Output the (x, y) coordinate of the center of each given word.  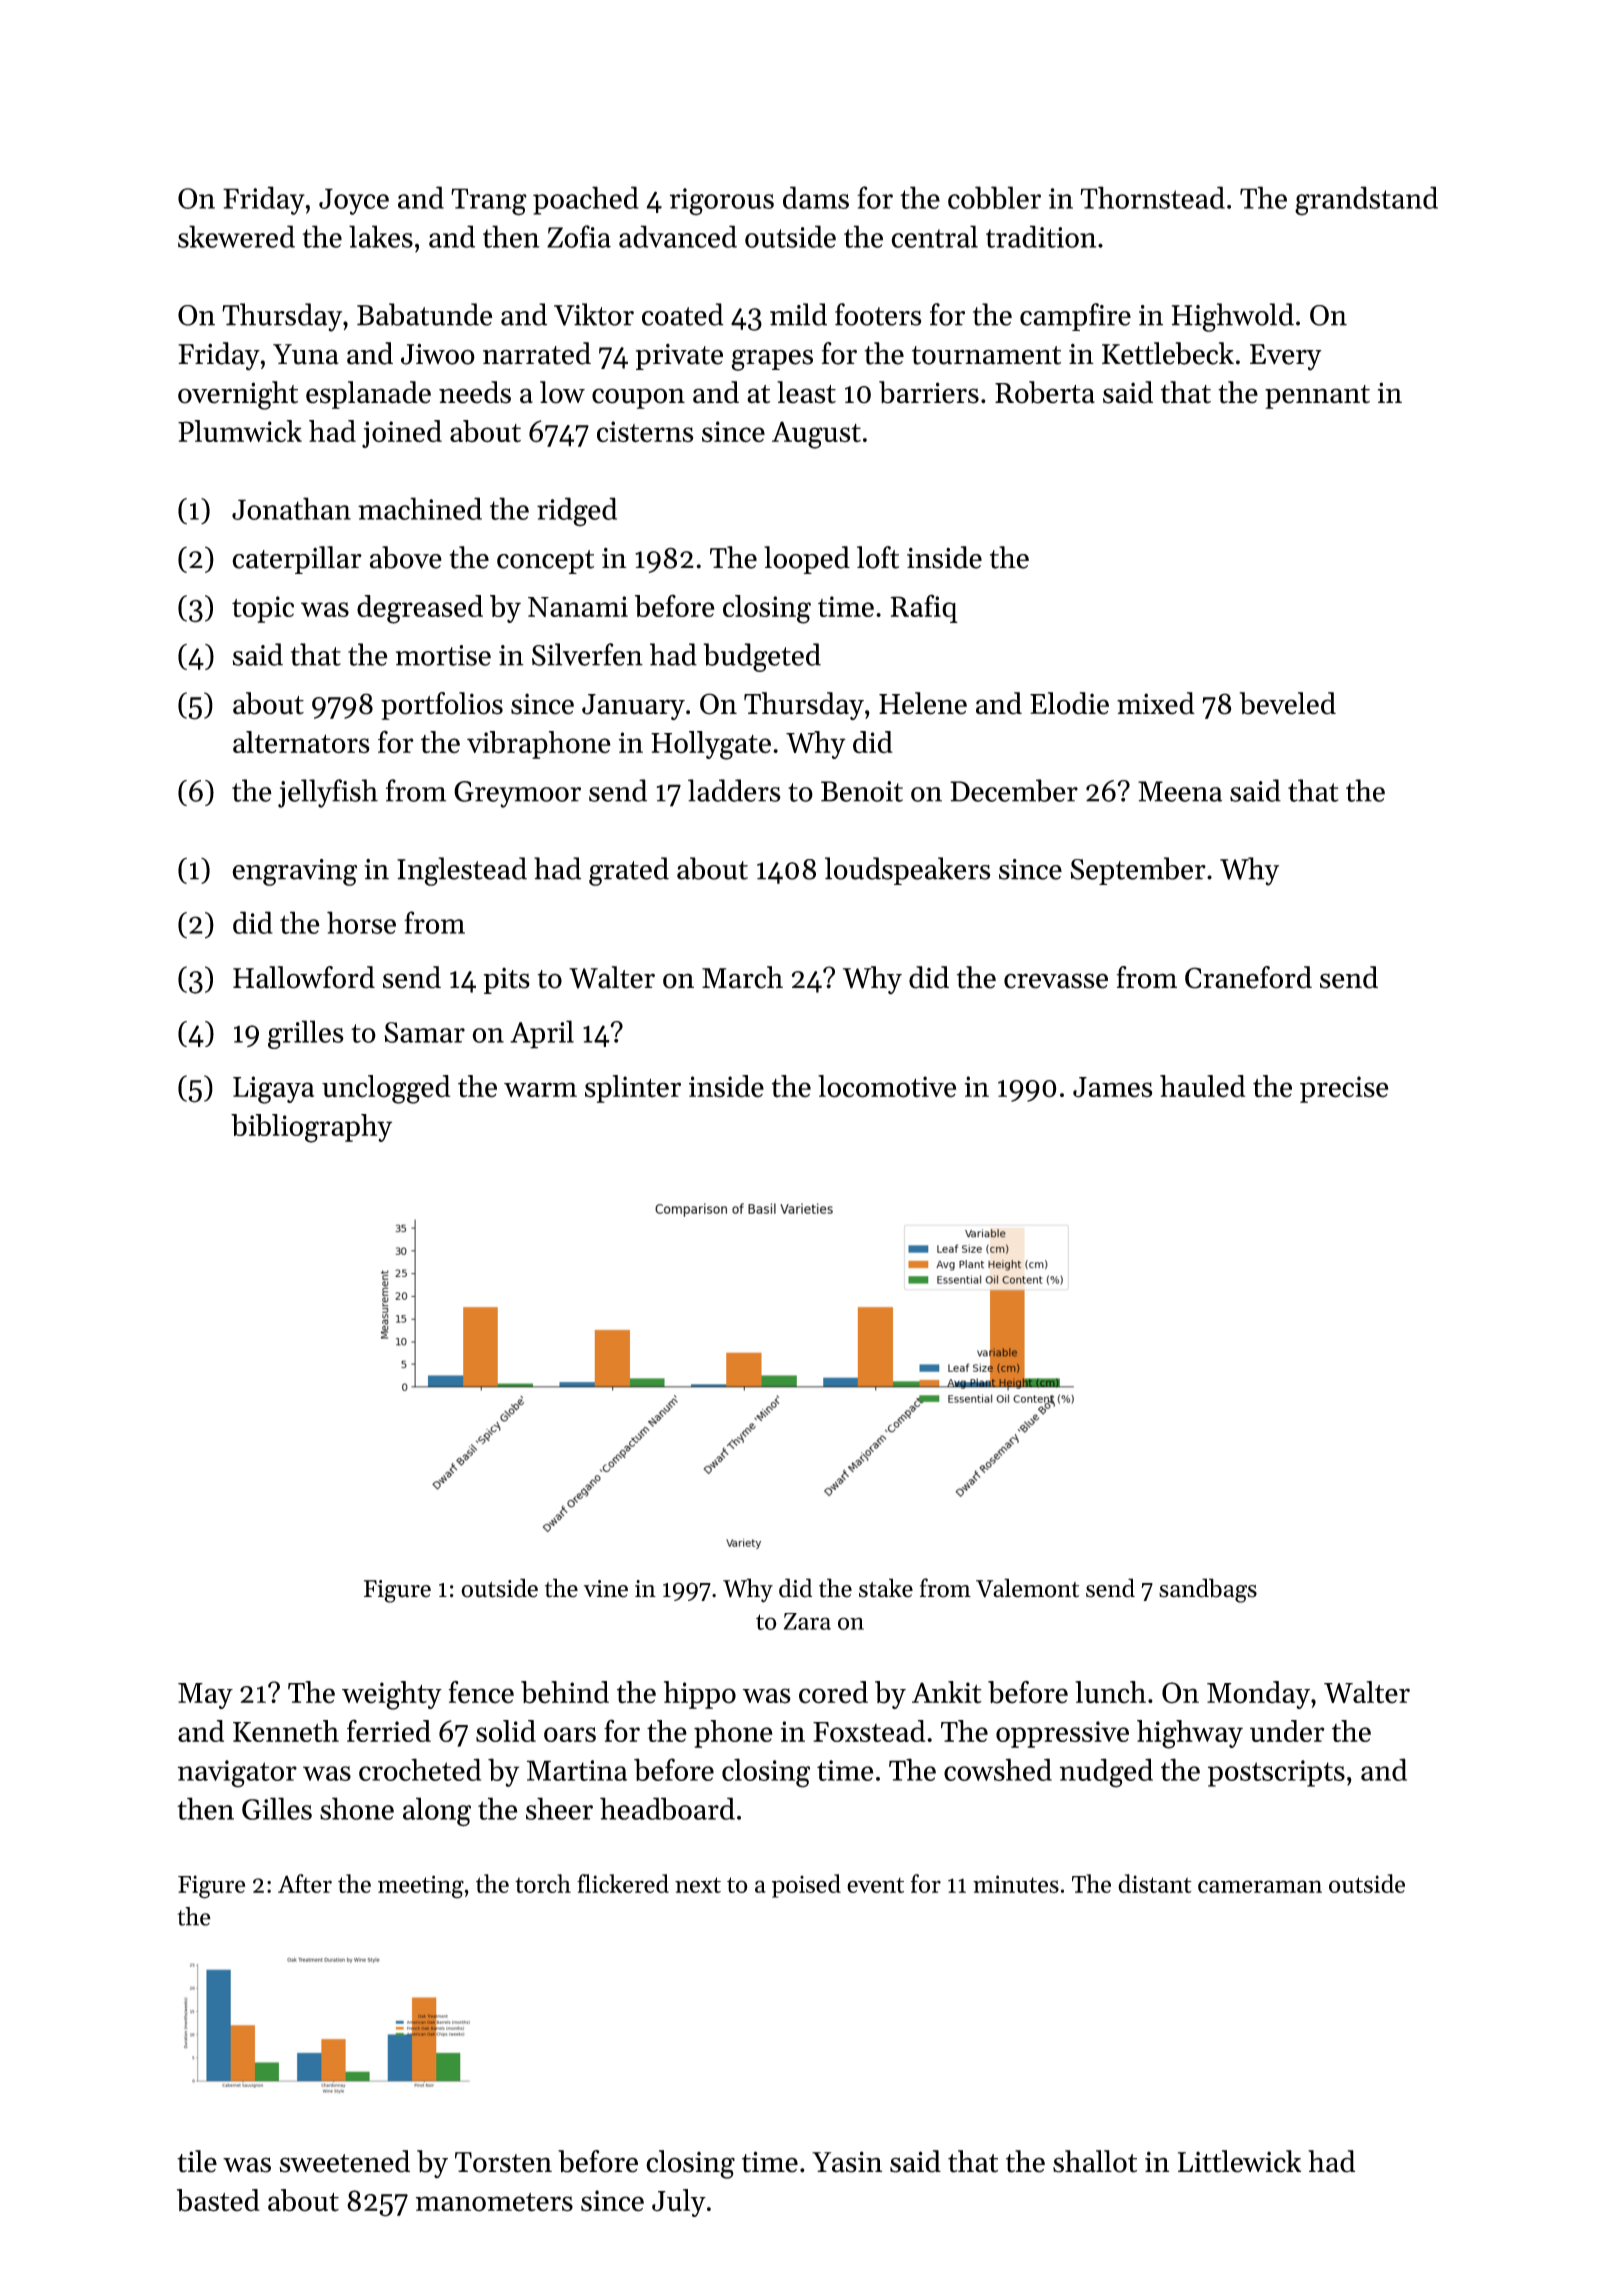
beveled (1287, 703)
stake (886, 1588)
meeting (421, 1887)
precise (1344, 1089)
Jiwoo (438, 354)
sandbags (1208, 1590)
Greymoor (517, 794)
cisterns (645, 432)
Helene (923, 703)
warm (540, 1089)
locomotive (887, 1086)
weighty (392, 1695)
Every (1286, 357)
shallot (1095, 2161)
